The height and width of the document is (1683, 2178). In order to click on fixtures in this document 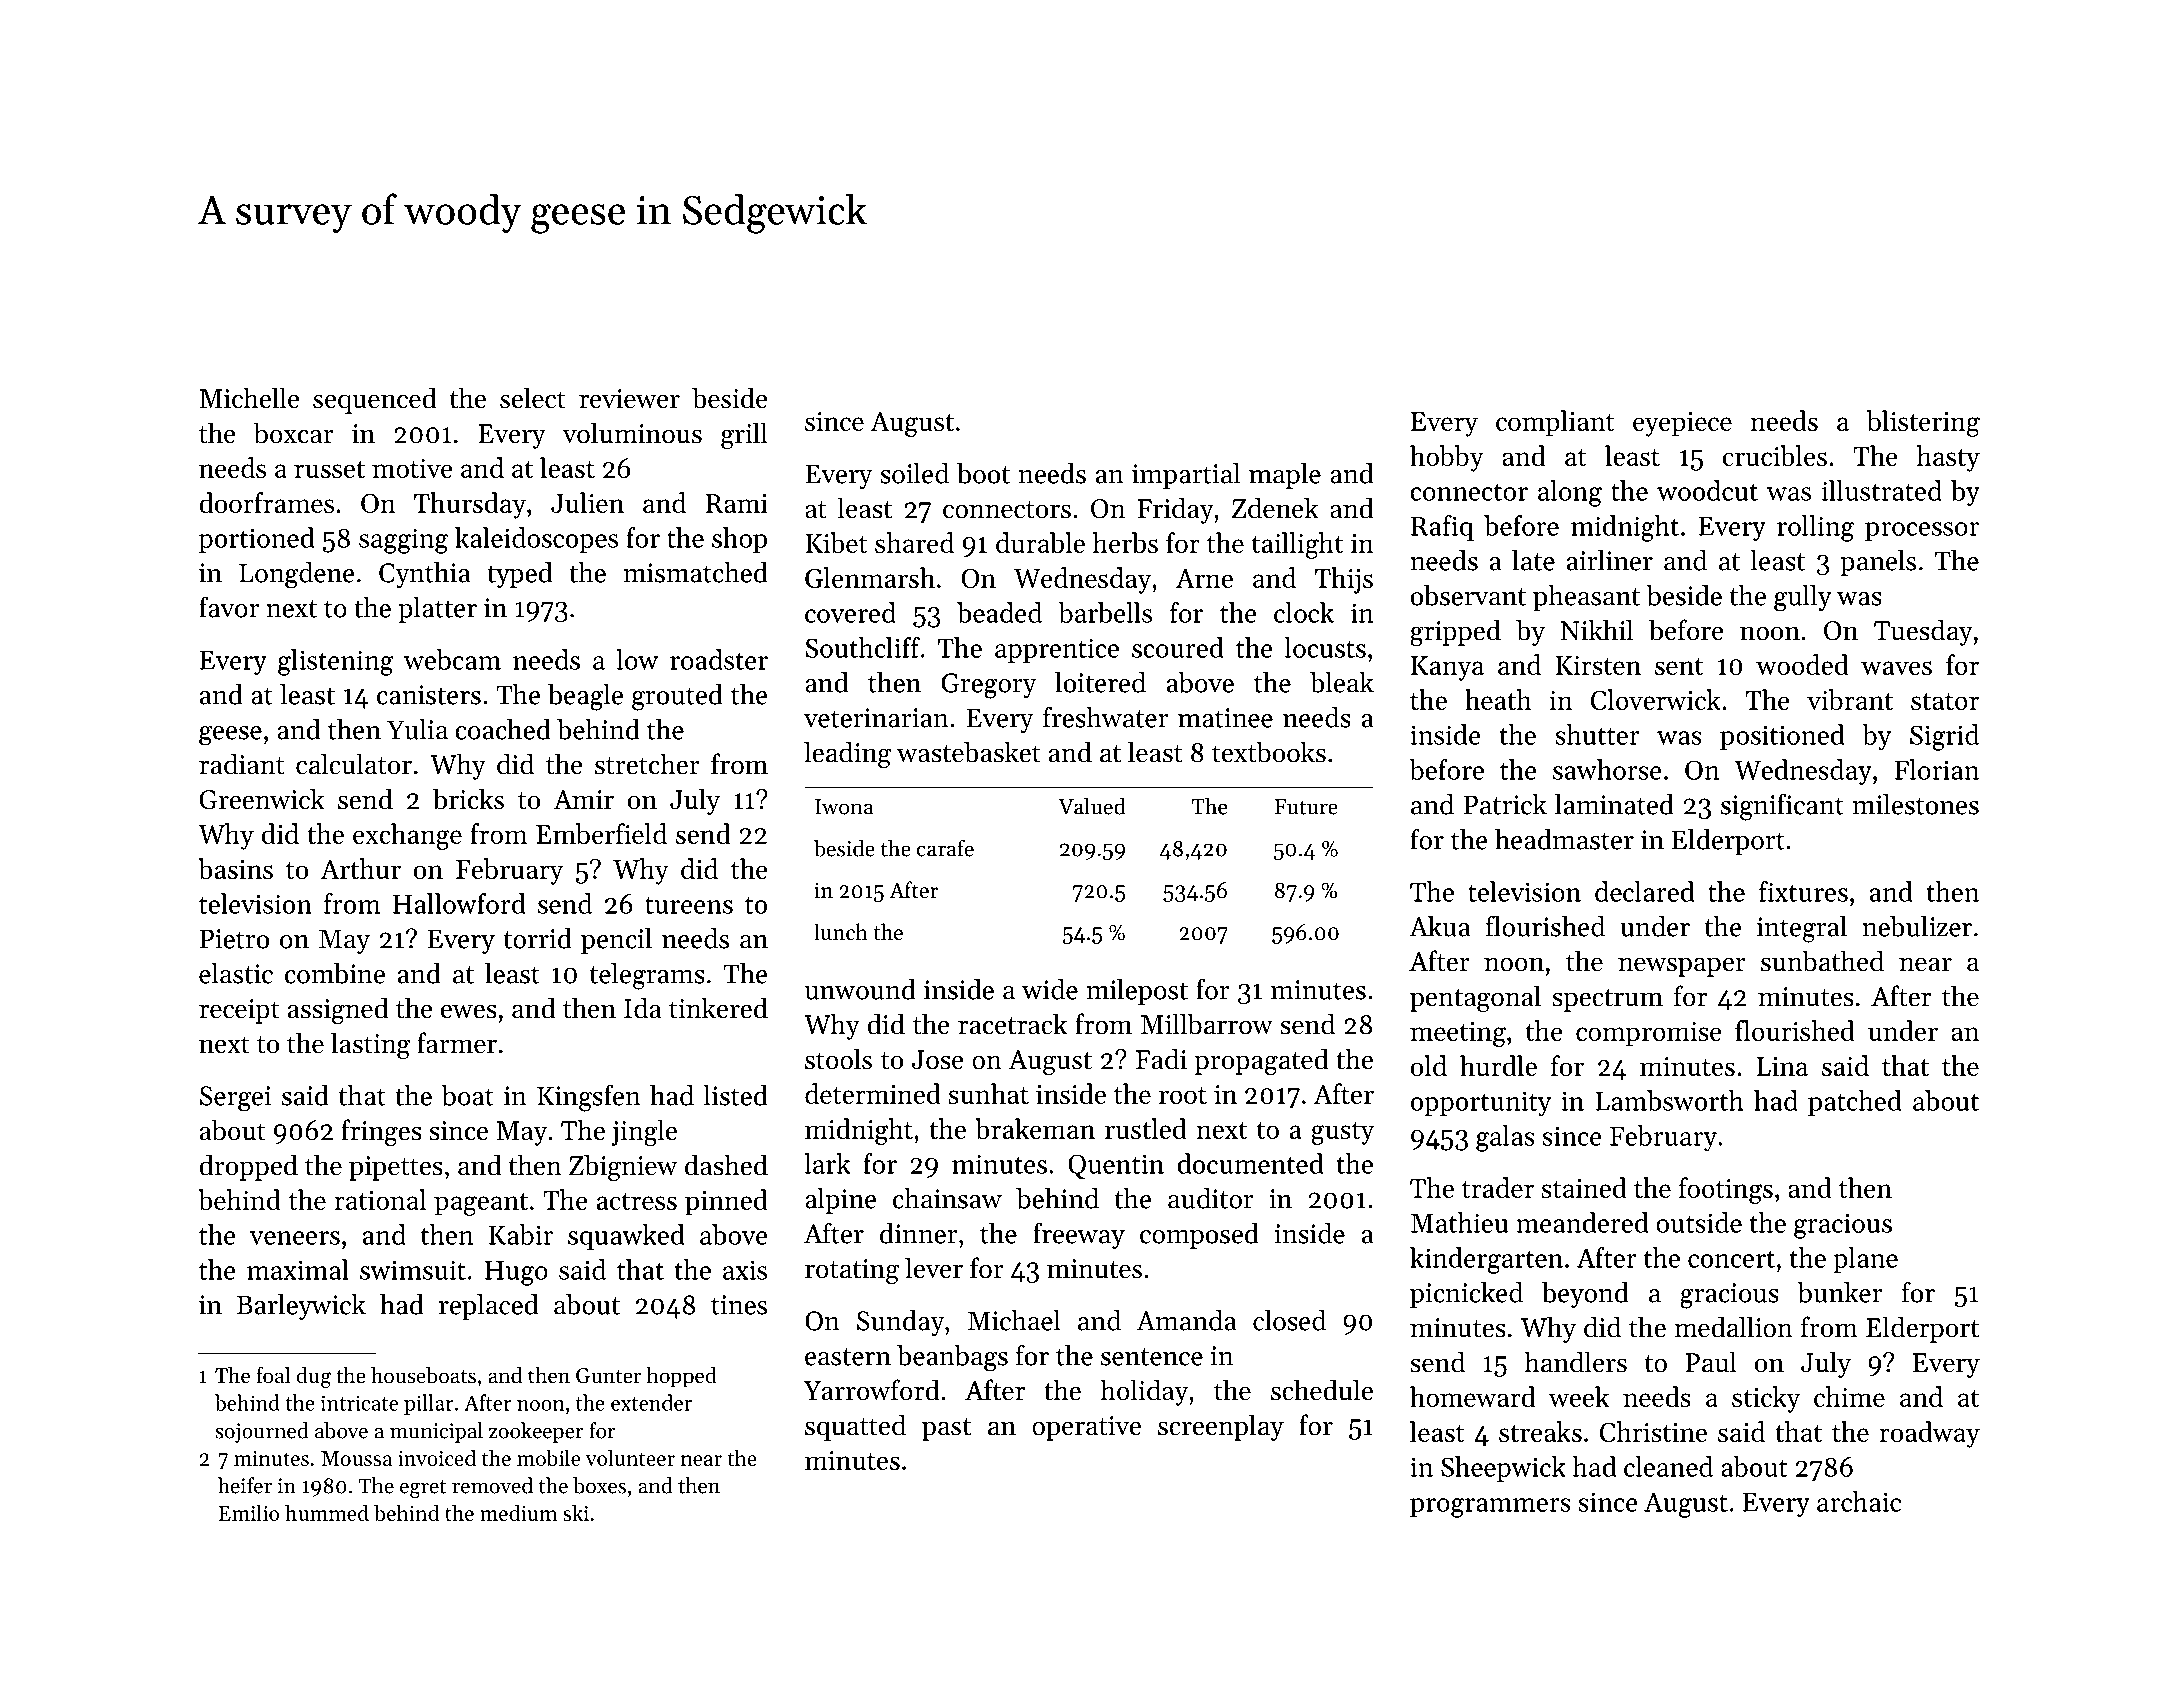, I will do `click(1803, 891)`.
